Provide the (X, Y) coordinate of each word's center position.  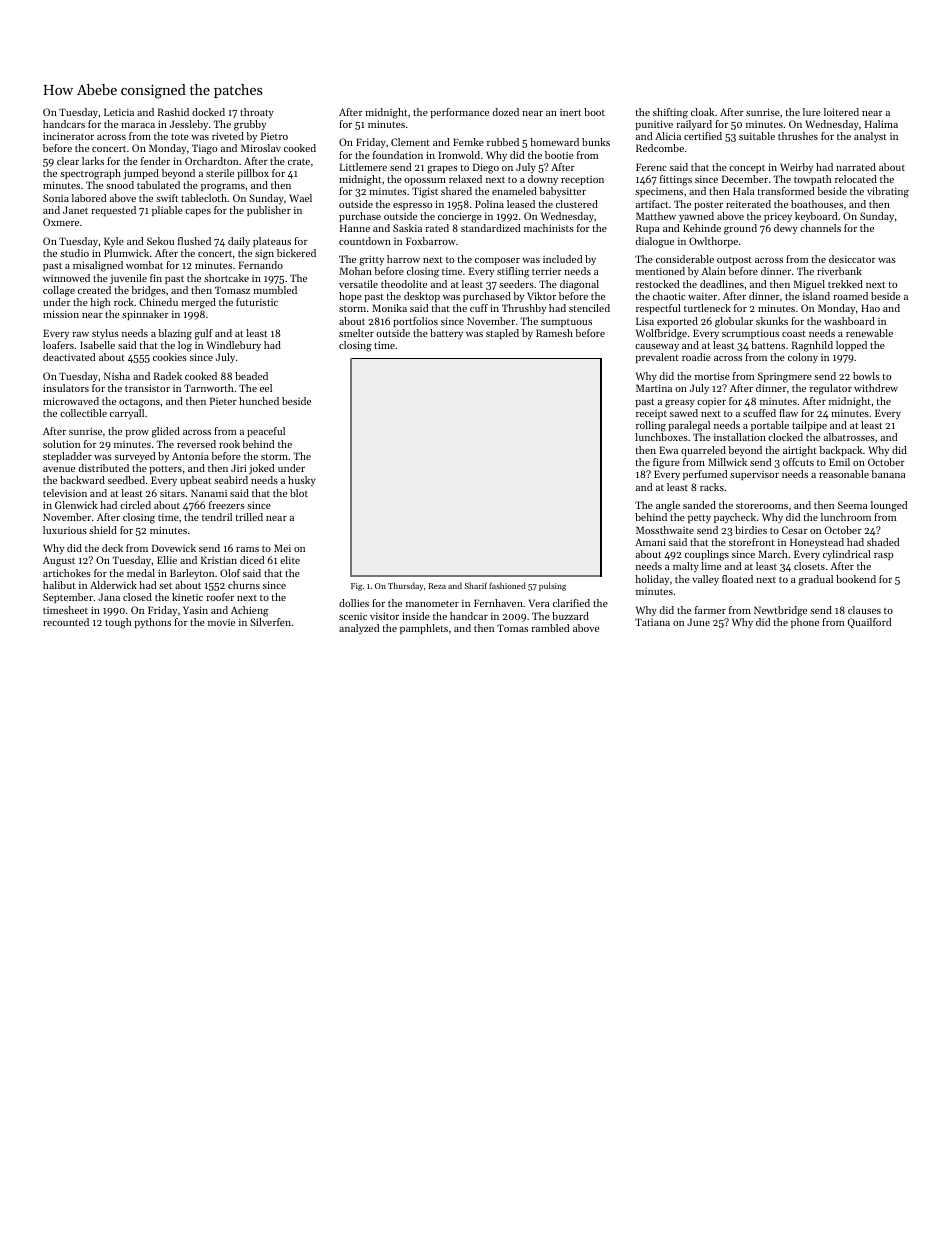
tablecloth (204, 198)
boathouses (817, 204)
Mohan (356, 271)
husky (302, 481)
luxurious (65, 530)
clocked (785, 437)
